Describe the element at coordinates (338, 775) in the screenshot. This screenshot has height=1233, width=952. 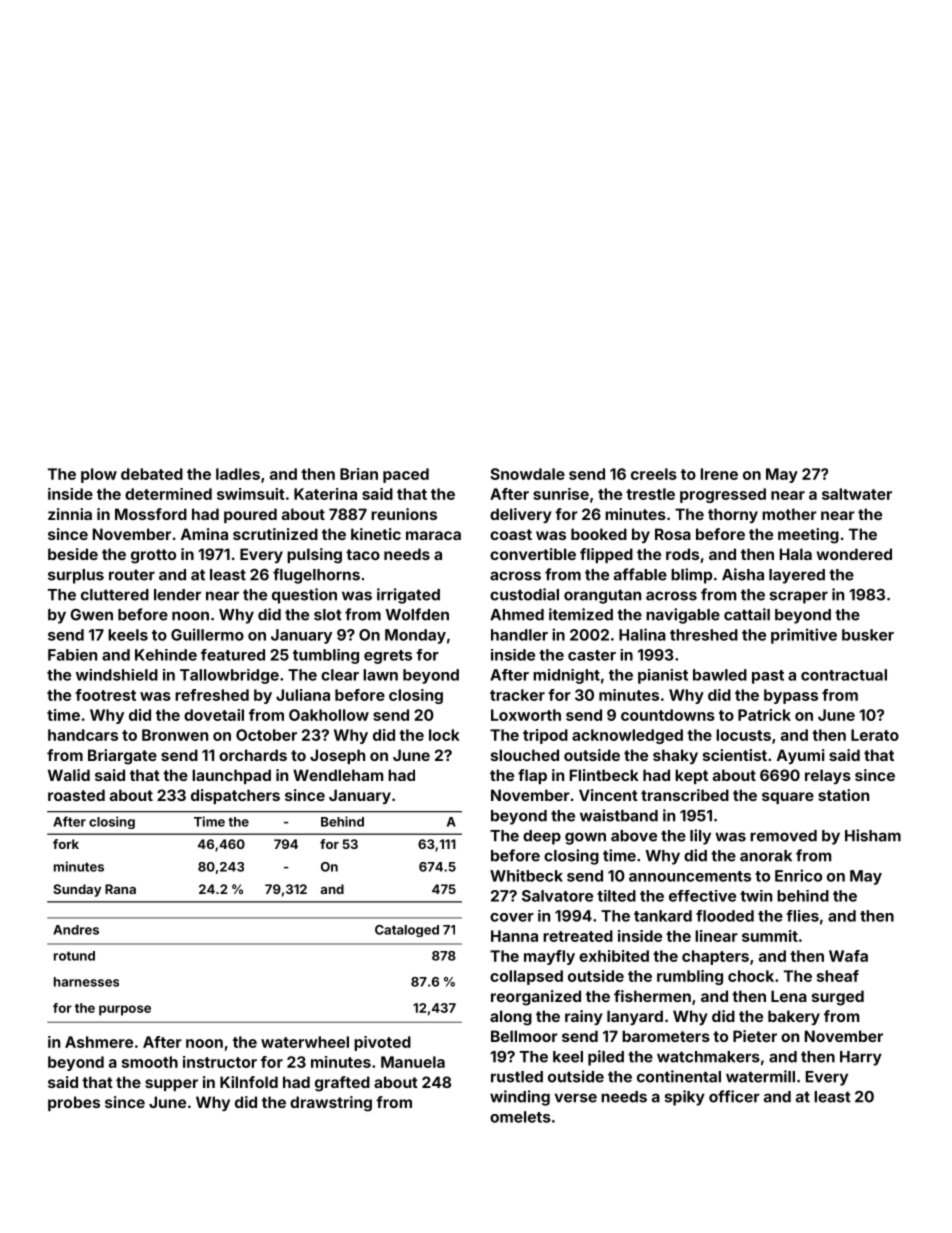
I see `Wendleham` at that location.
